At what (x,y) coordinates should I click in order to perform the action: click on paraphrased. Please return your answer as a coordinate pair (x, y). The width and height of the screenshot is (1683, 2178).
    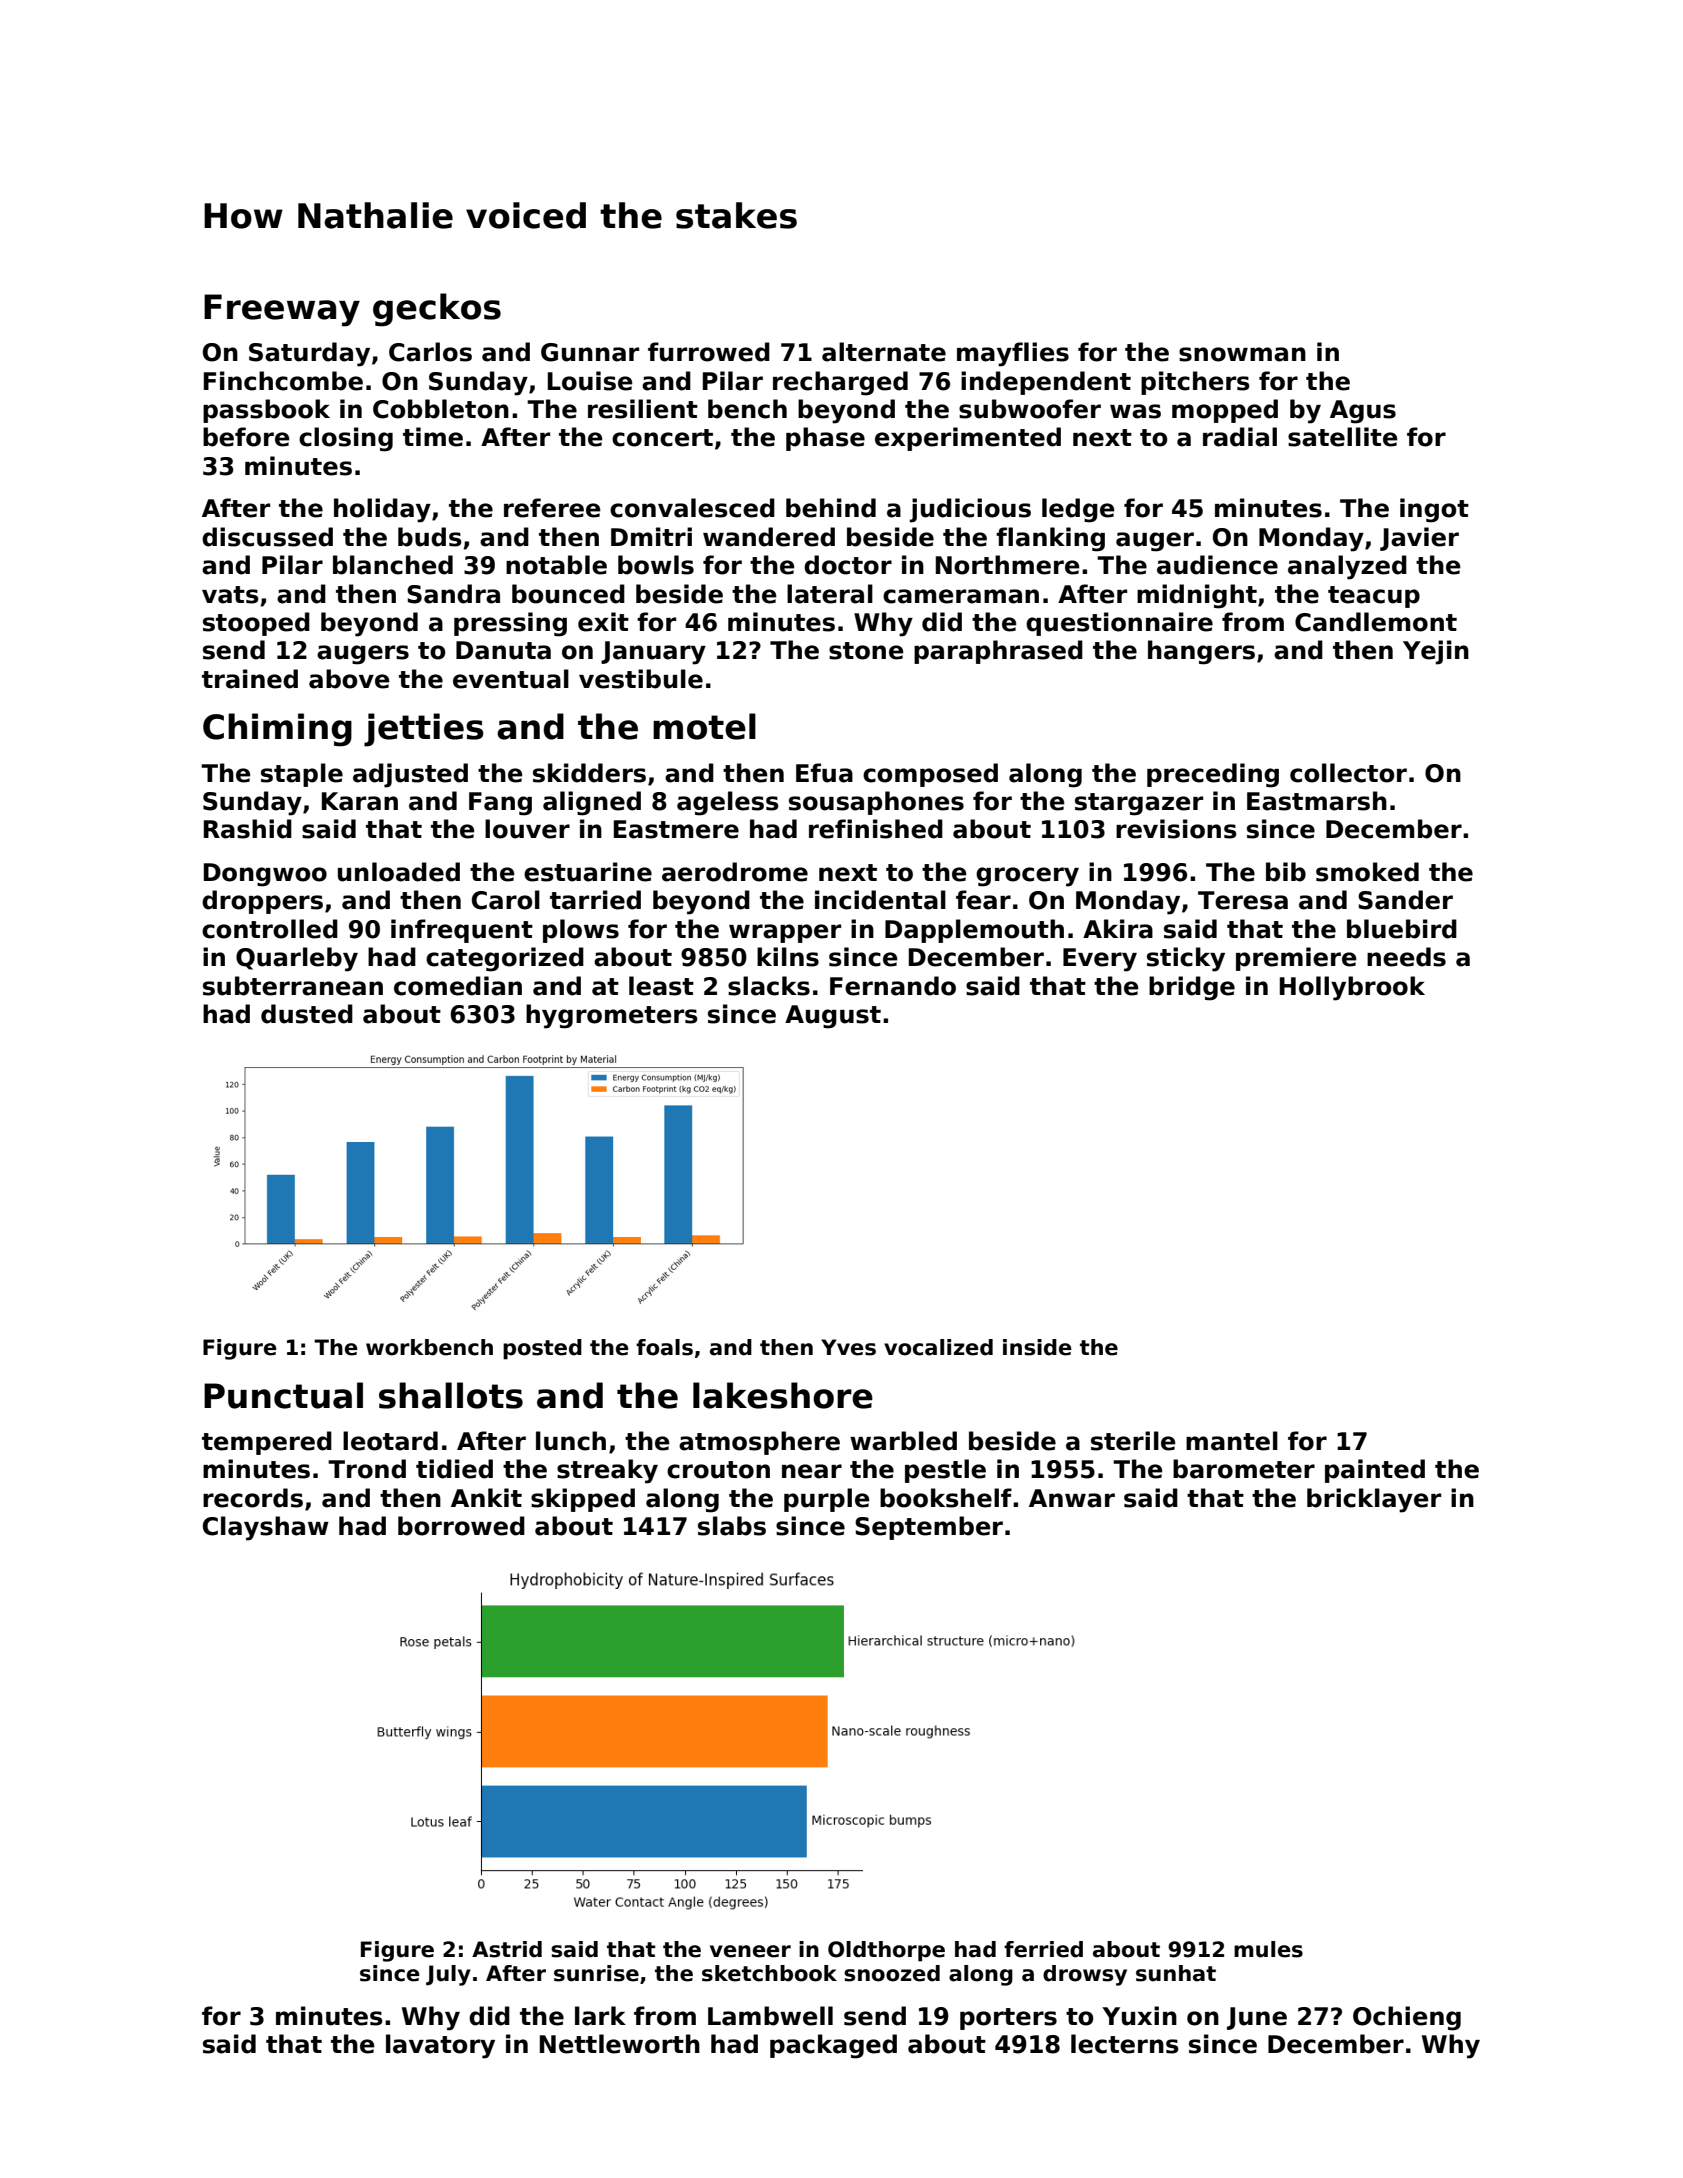
    Looking at the image, I should click on (998, 652).
